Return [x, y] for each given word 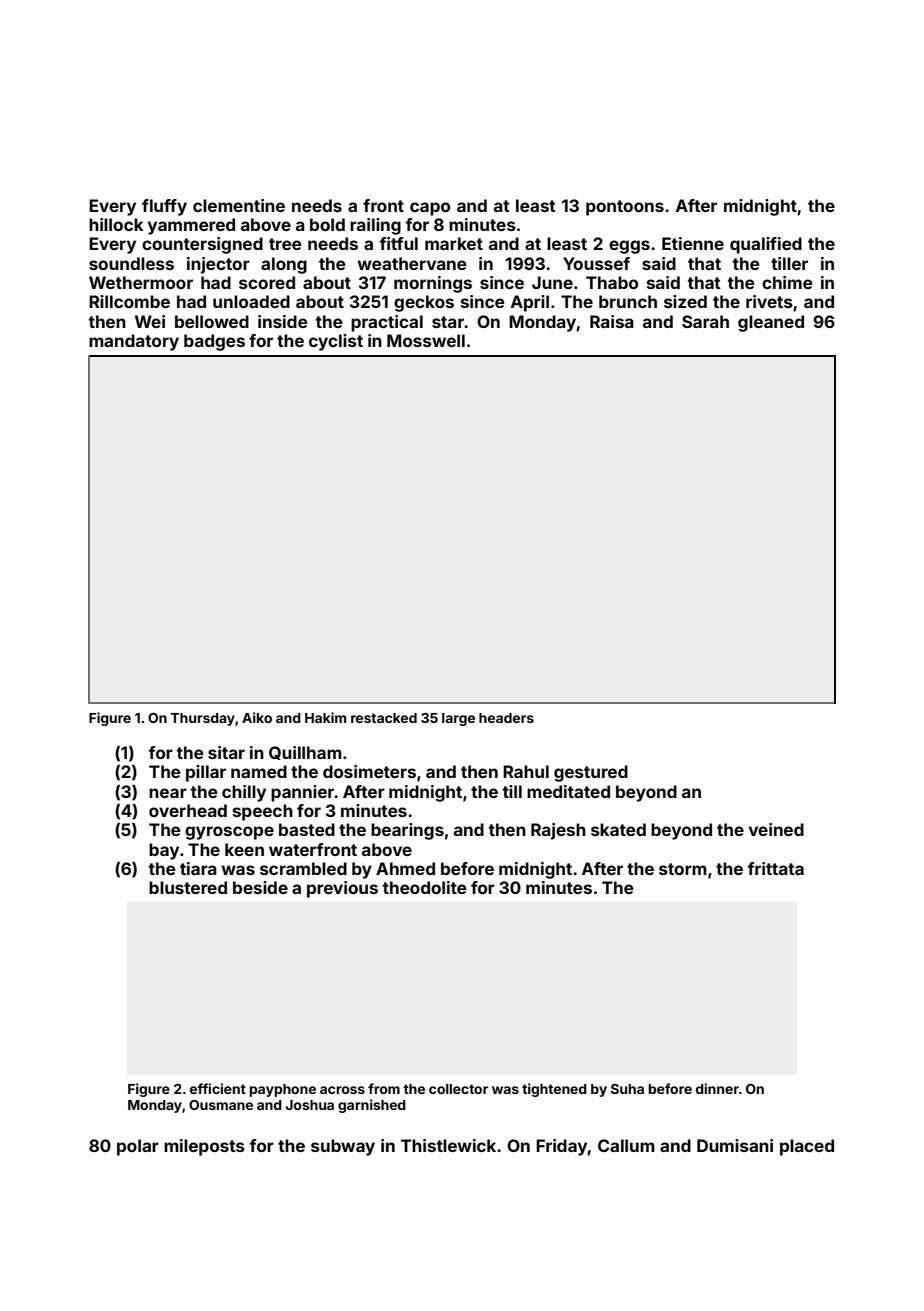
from [384, 1088]
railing [375, 226]
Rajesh [558, 831]
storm [683, 869]
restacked [384, 718]
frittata [775, 868]
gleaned [771, 323]
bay [164, 851]
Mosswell [426, 340]
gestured [591, 773]
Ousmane [221, 1105]
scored [267, 282]
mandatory [134, 342]
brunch [628, 301]
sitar [226, 752]
